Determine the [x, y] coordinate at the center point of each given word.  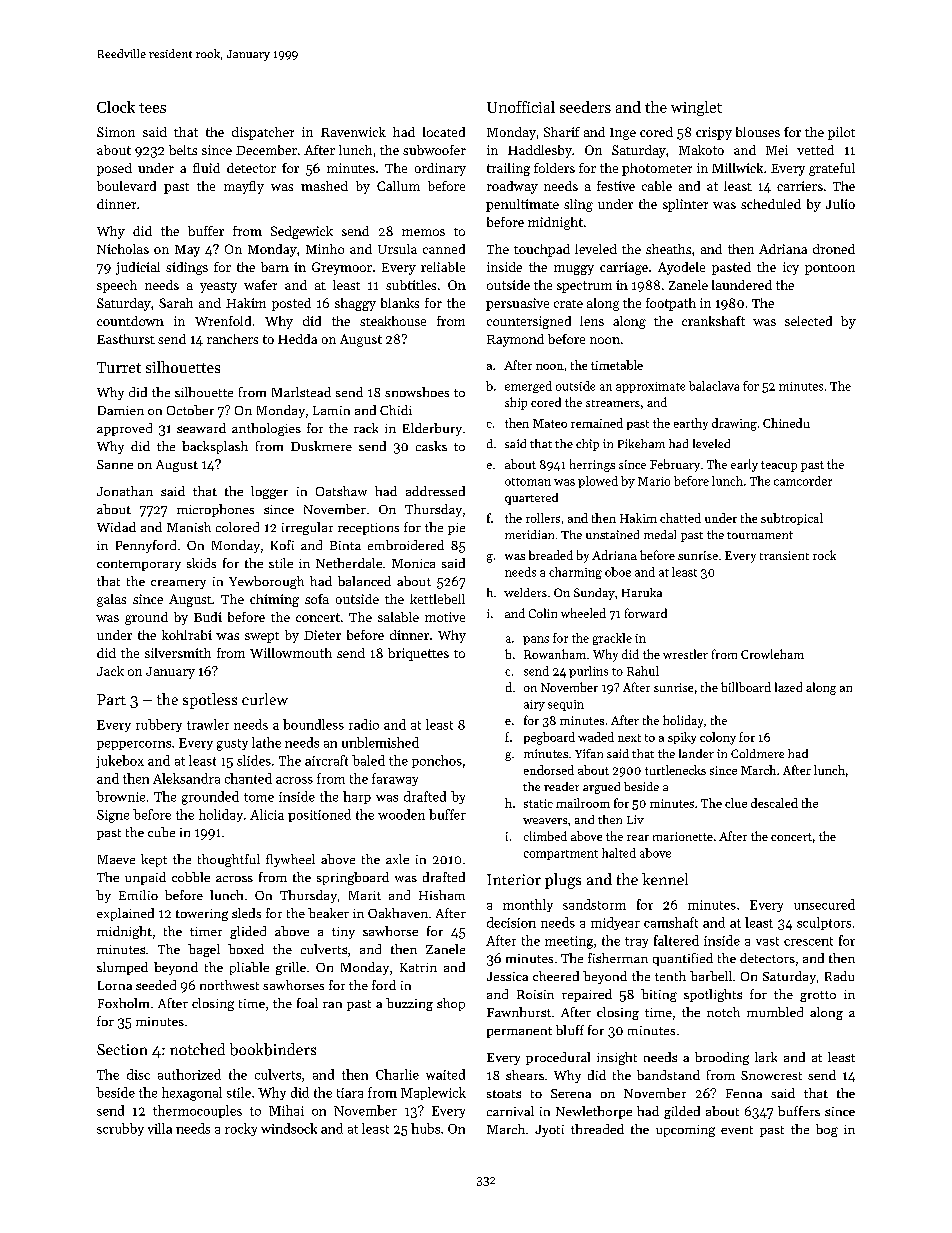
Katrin [418, 967]
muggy [574, 270]
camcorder [803, 481]
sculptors [824, 923]
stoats [504, 1094]
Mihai [286, 1110]
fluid [206, 168]
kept [154, 860]
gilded [682, 1112]
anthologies [266, 429]
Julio [840, 204]
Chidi [396, 410]
